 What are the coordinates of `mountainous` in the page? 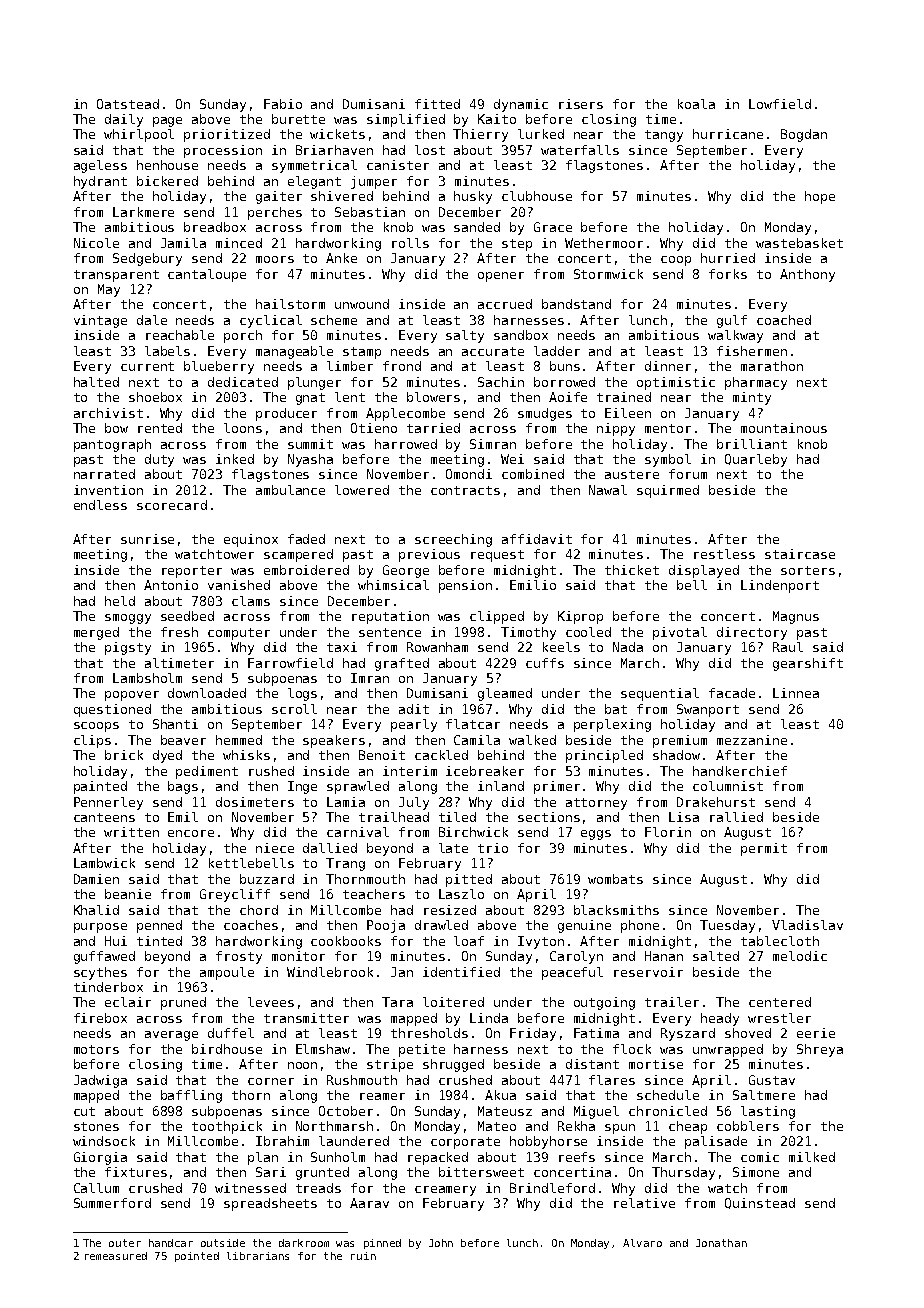 It's located at (784, 428).
